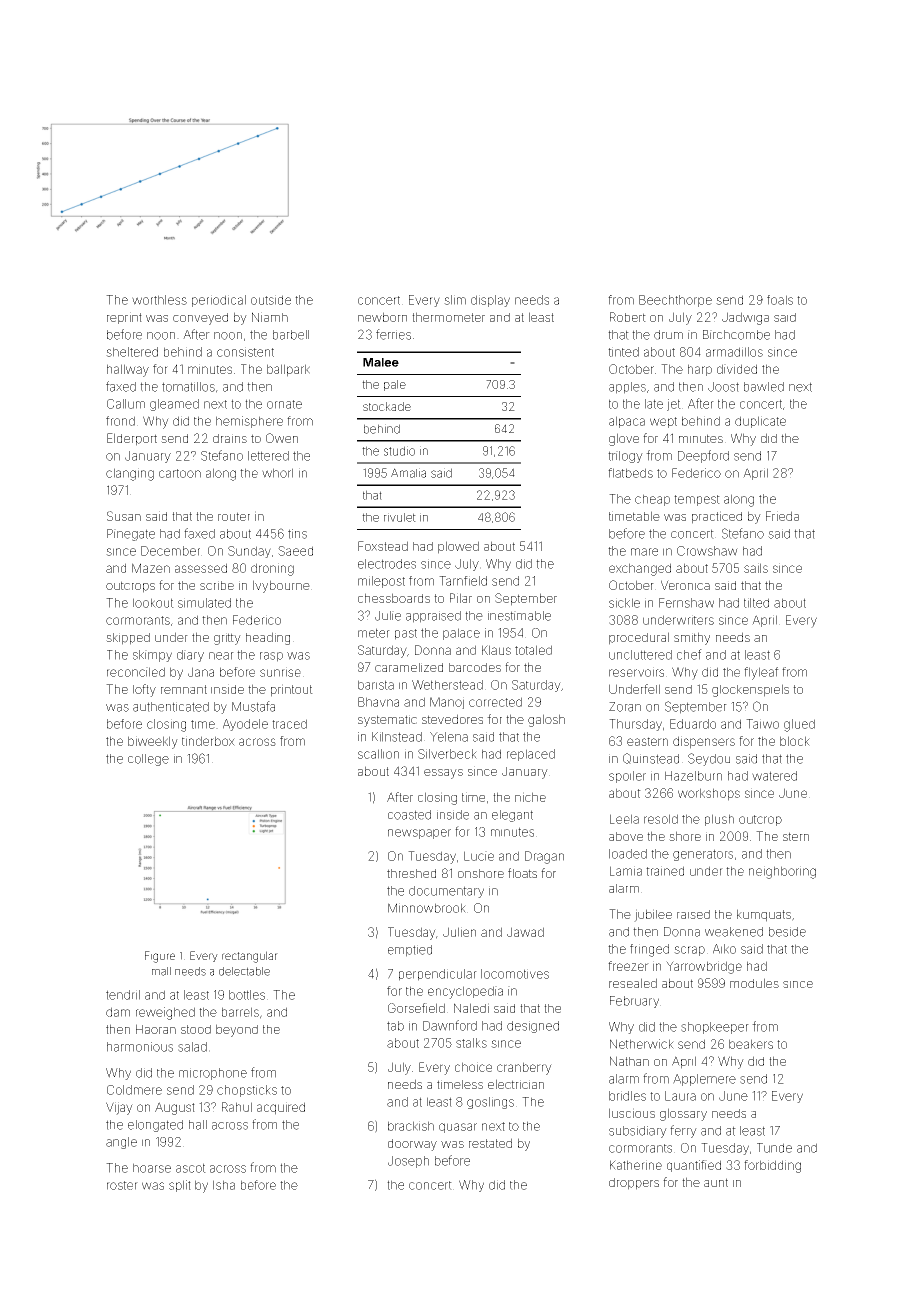  I want to click on worthless, so click(159, 300).
